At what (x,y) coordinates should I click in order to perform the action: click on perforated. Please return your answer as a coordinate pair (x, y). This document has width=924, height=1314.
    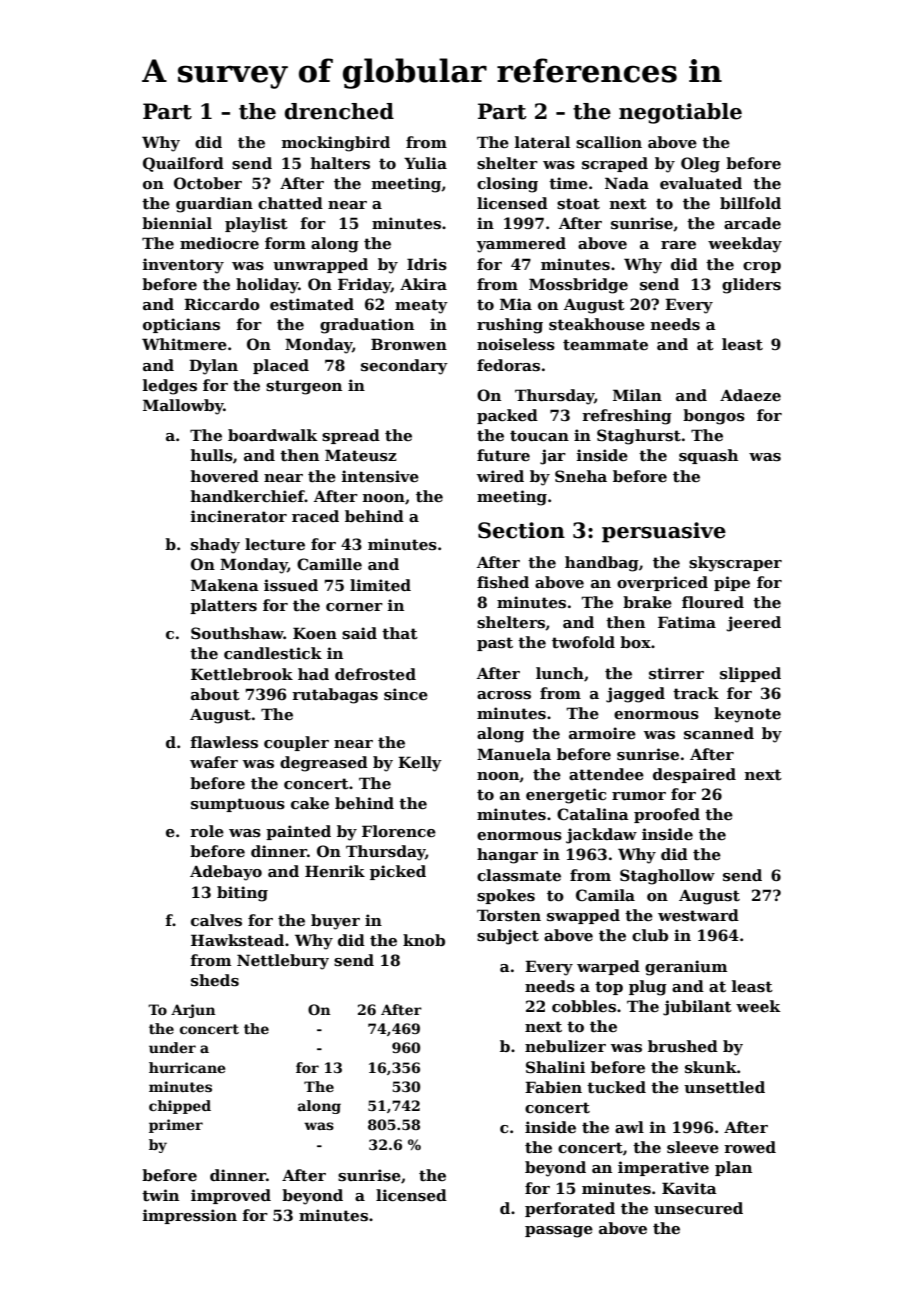
    Looking at the image, I should click on (570, 1209).
